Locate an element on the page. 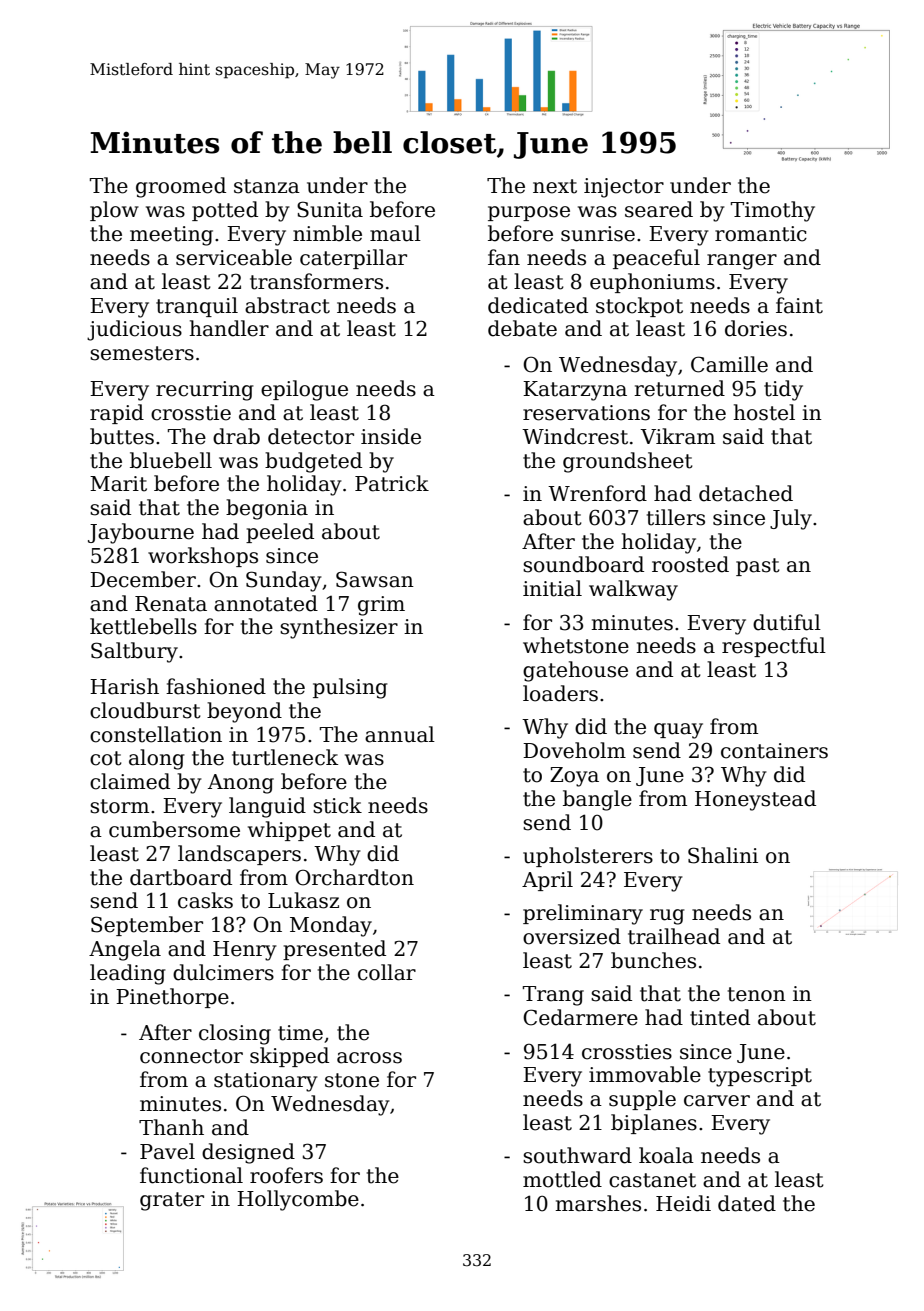  stanza is located at coordinates (267, 186).
